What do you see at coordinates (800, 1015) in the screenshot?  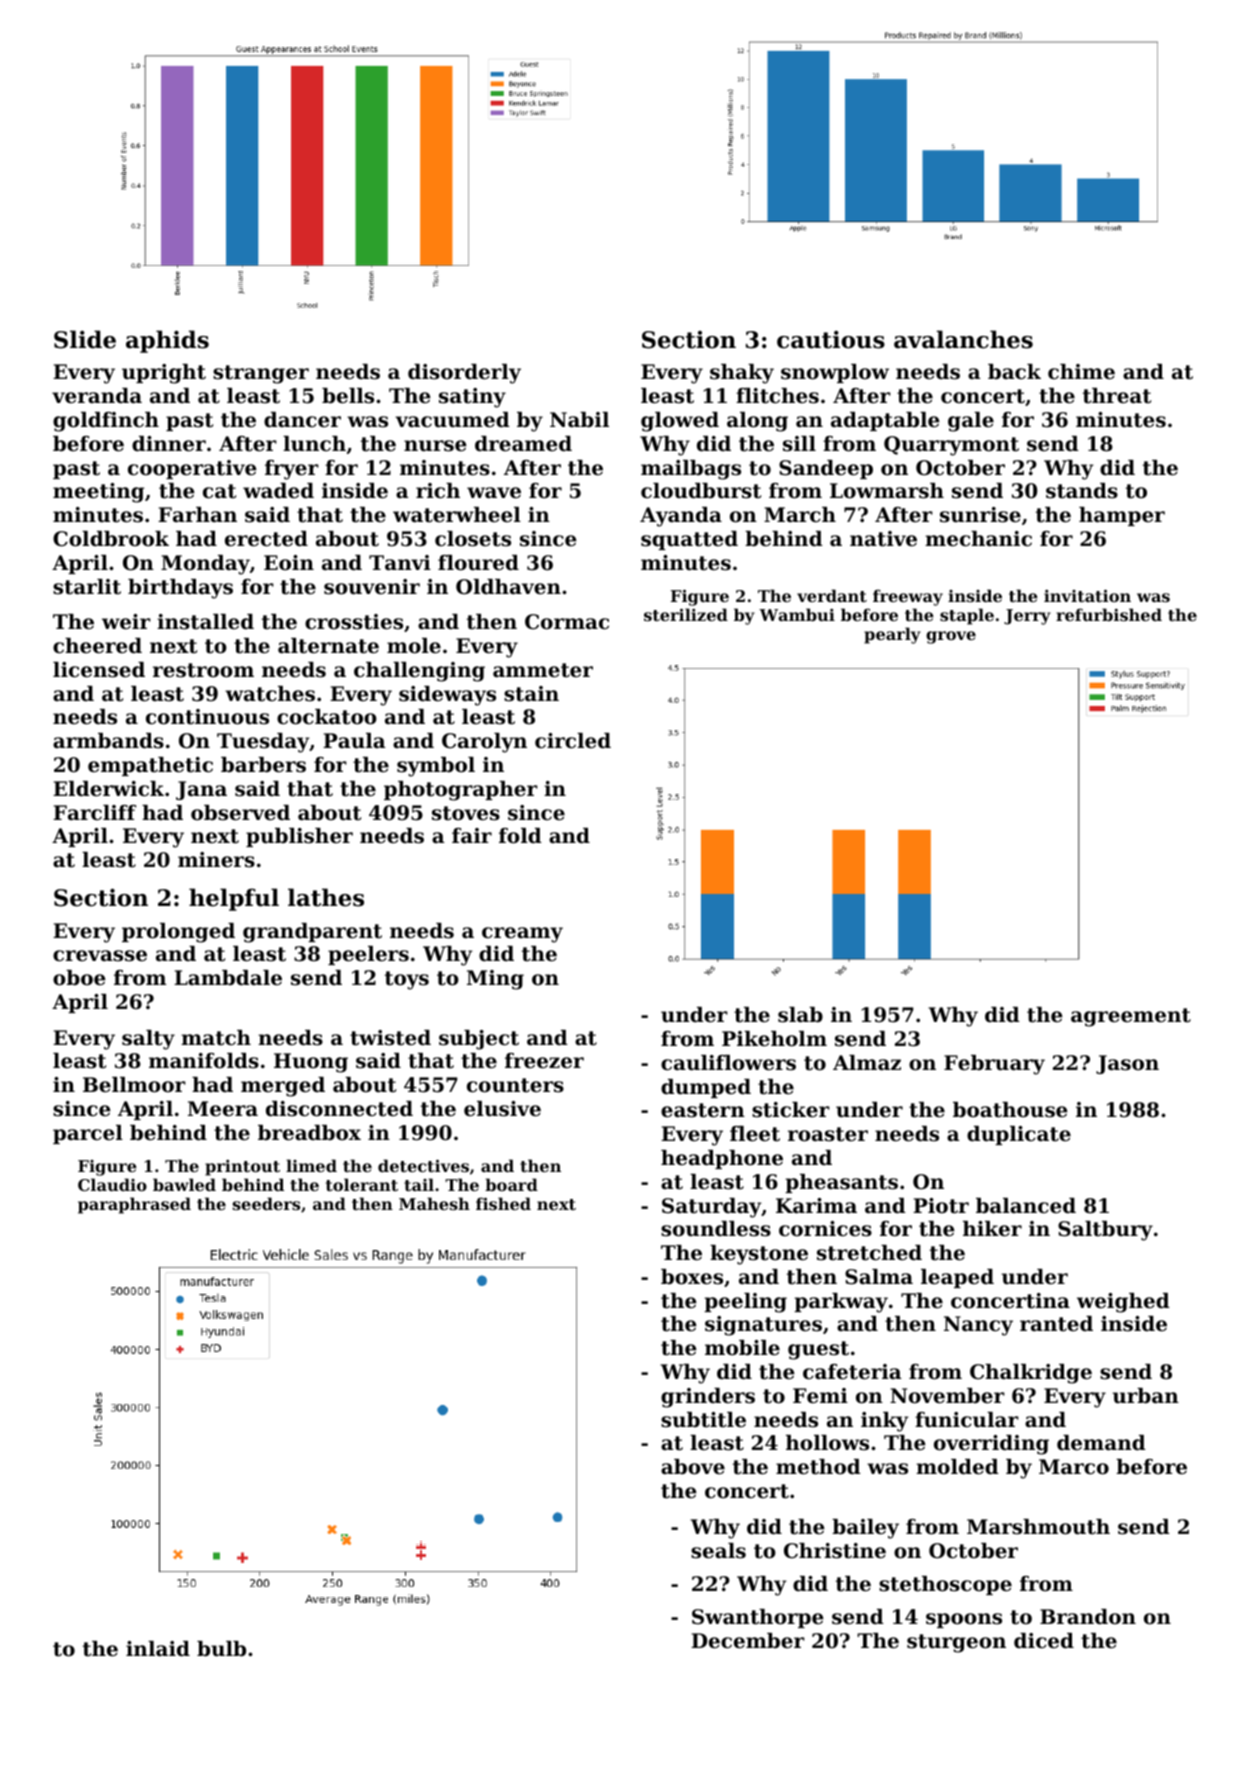 I see `slab` at bounding box center [800, 1015].
